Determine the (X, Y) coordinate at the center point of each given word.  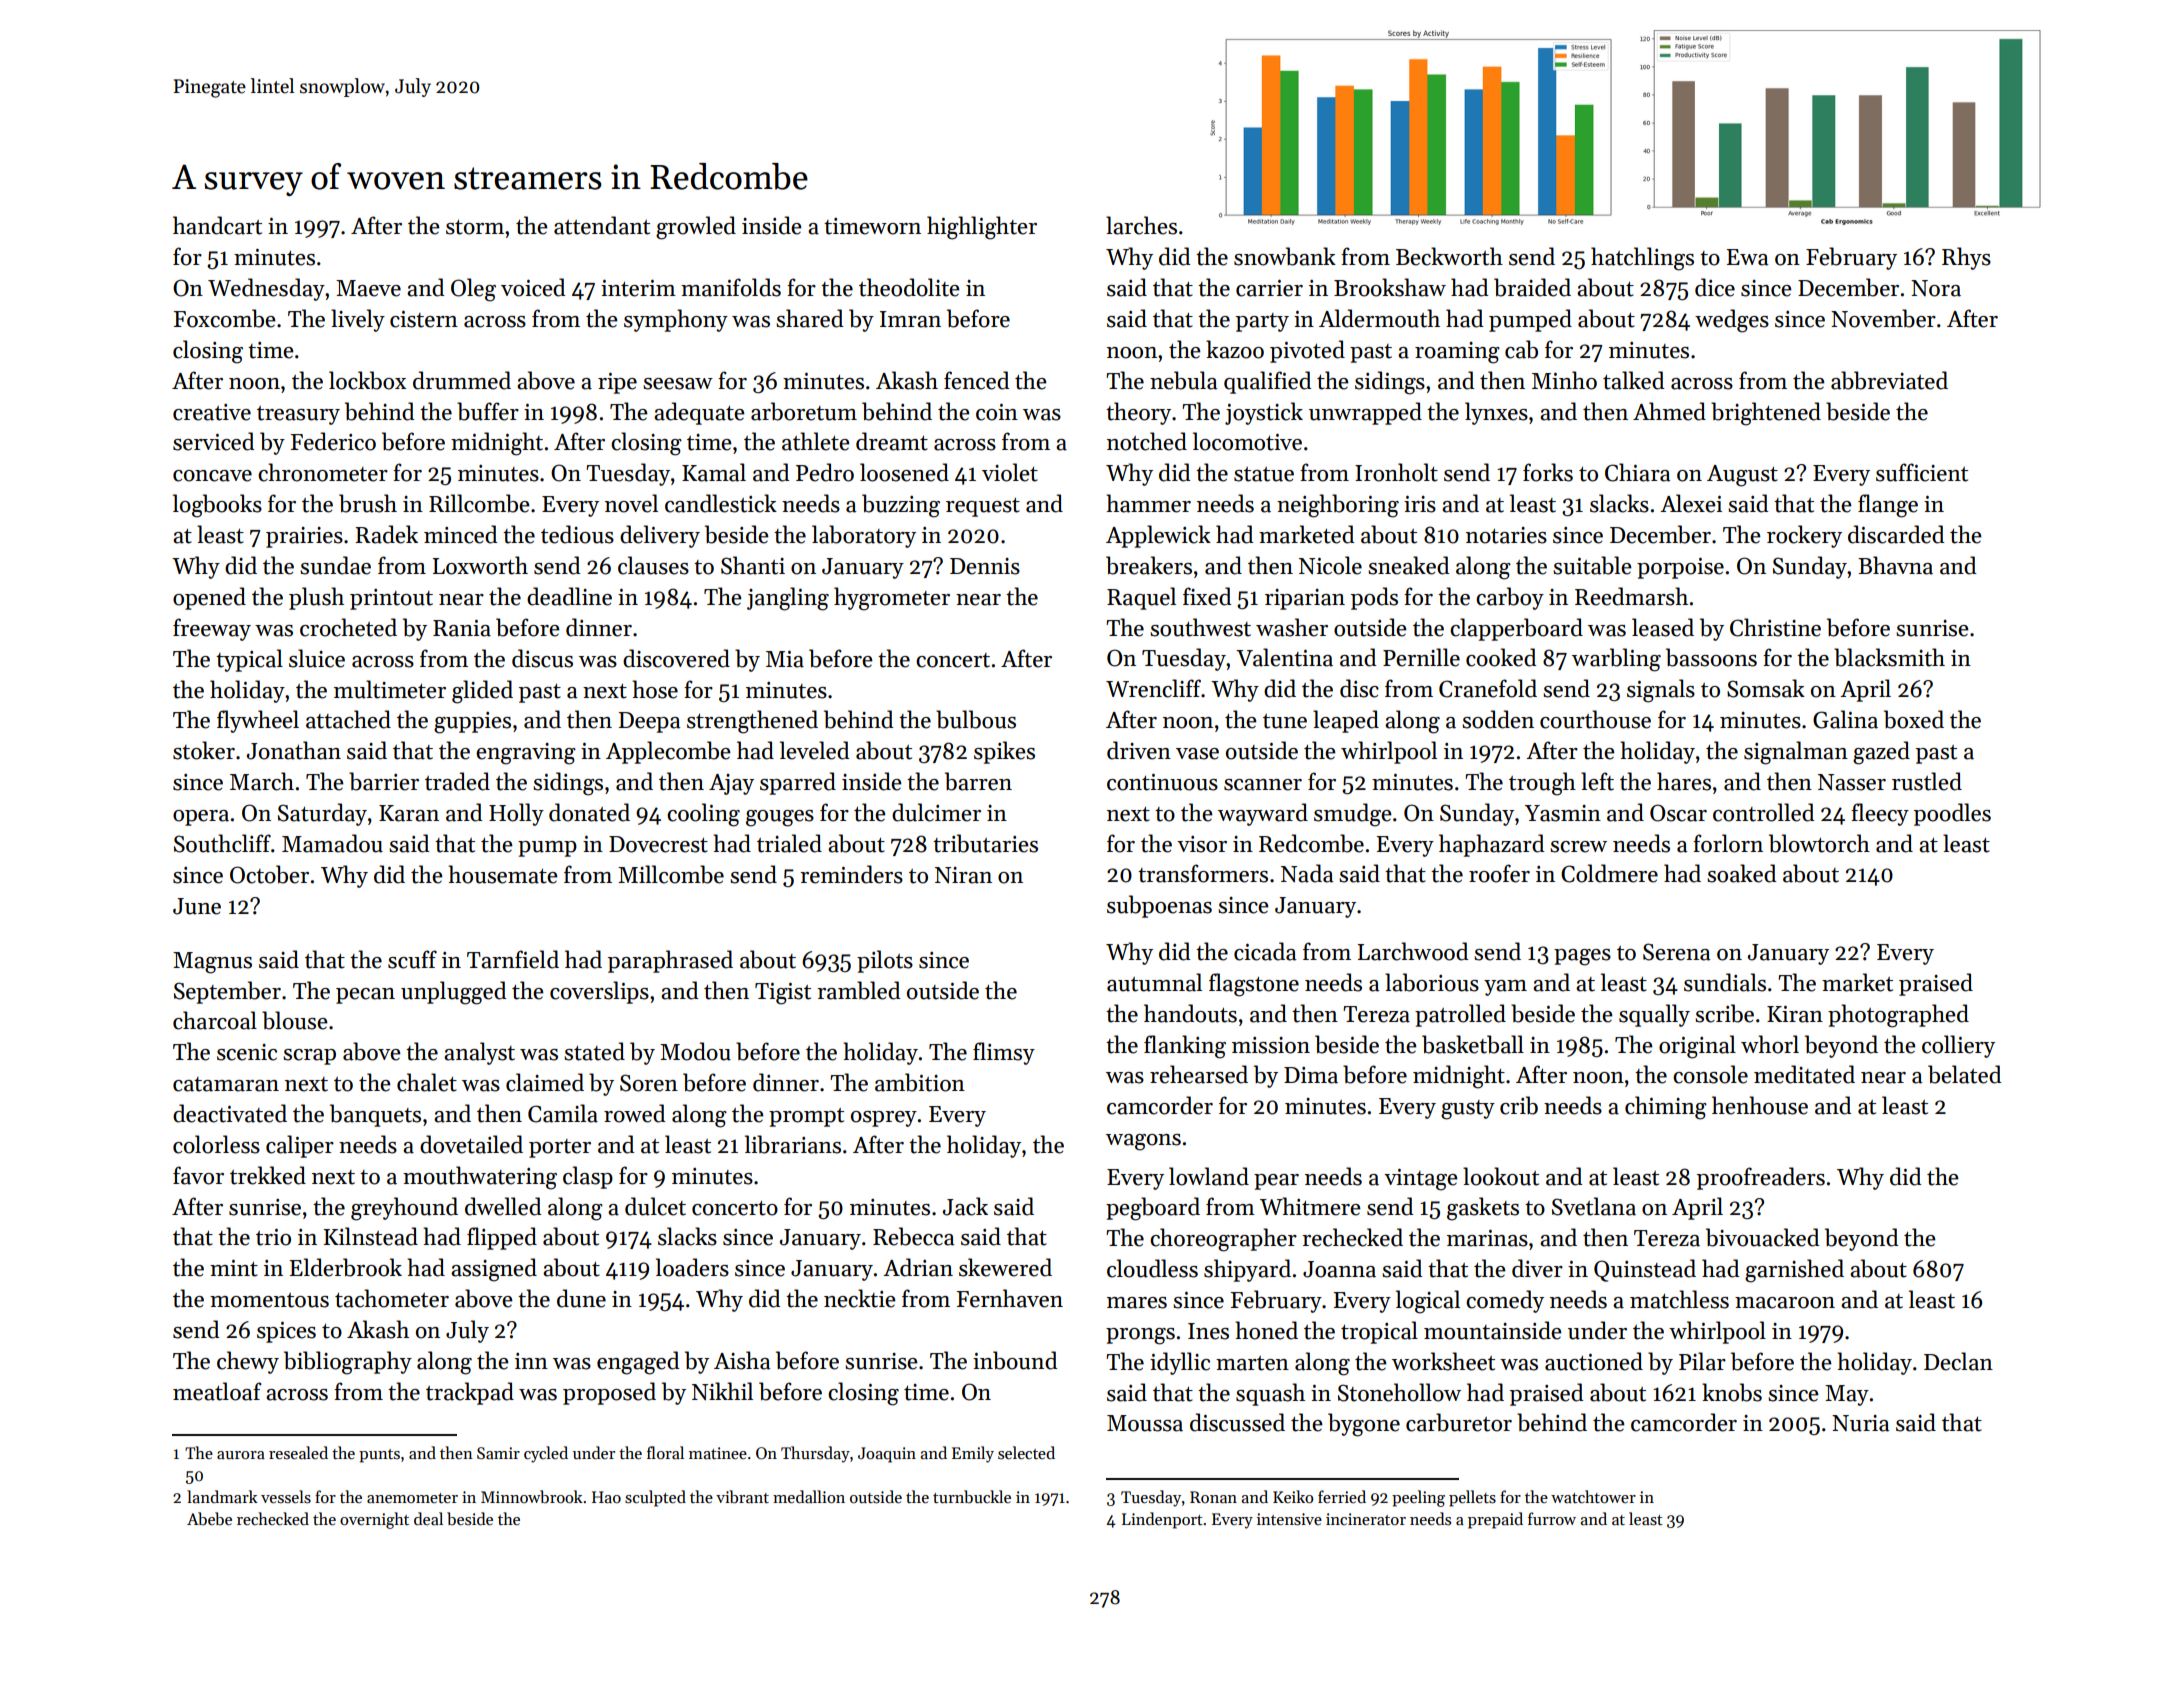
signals (1661, 691)
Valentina (1284, 657)
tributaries (985, 843)
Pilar (1702, 1361)
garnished (1794, 1271)
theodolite (909, 287)
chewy (248, 1362)
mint (234, 1268)
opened (209, 598)
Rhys (1966, 258)
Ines (1208, 1331)
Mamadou (332, 843)
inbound (1015, 1360)
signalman (1796, 753)
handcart (217, 225)
